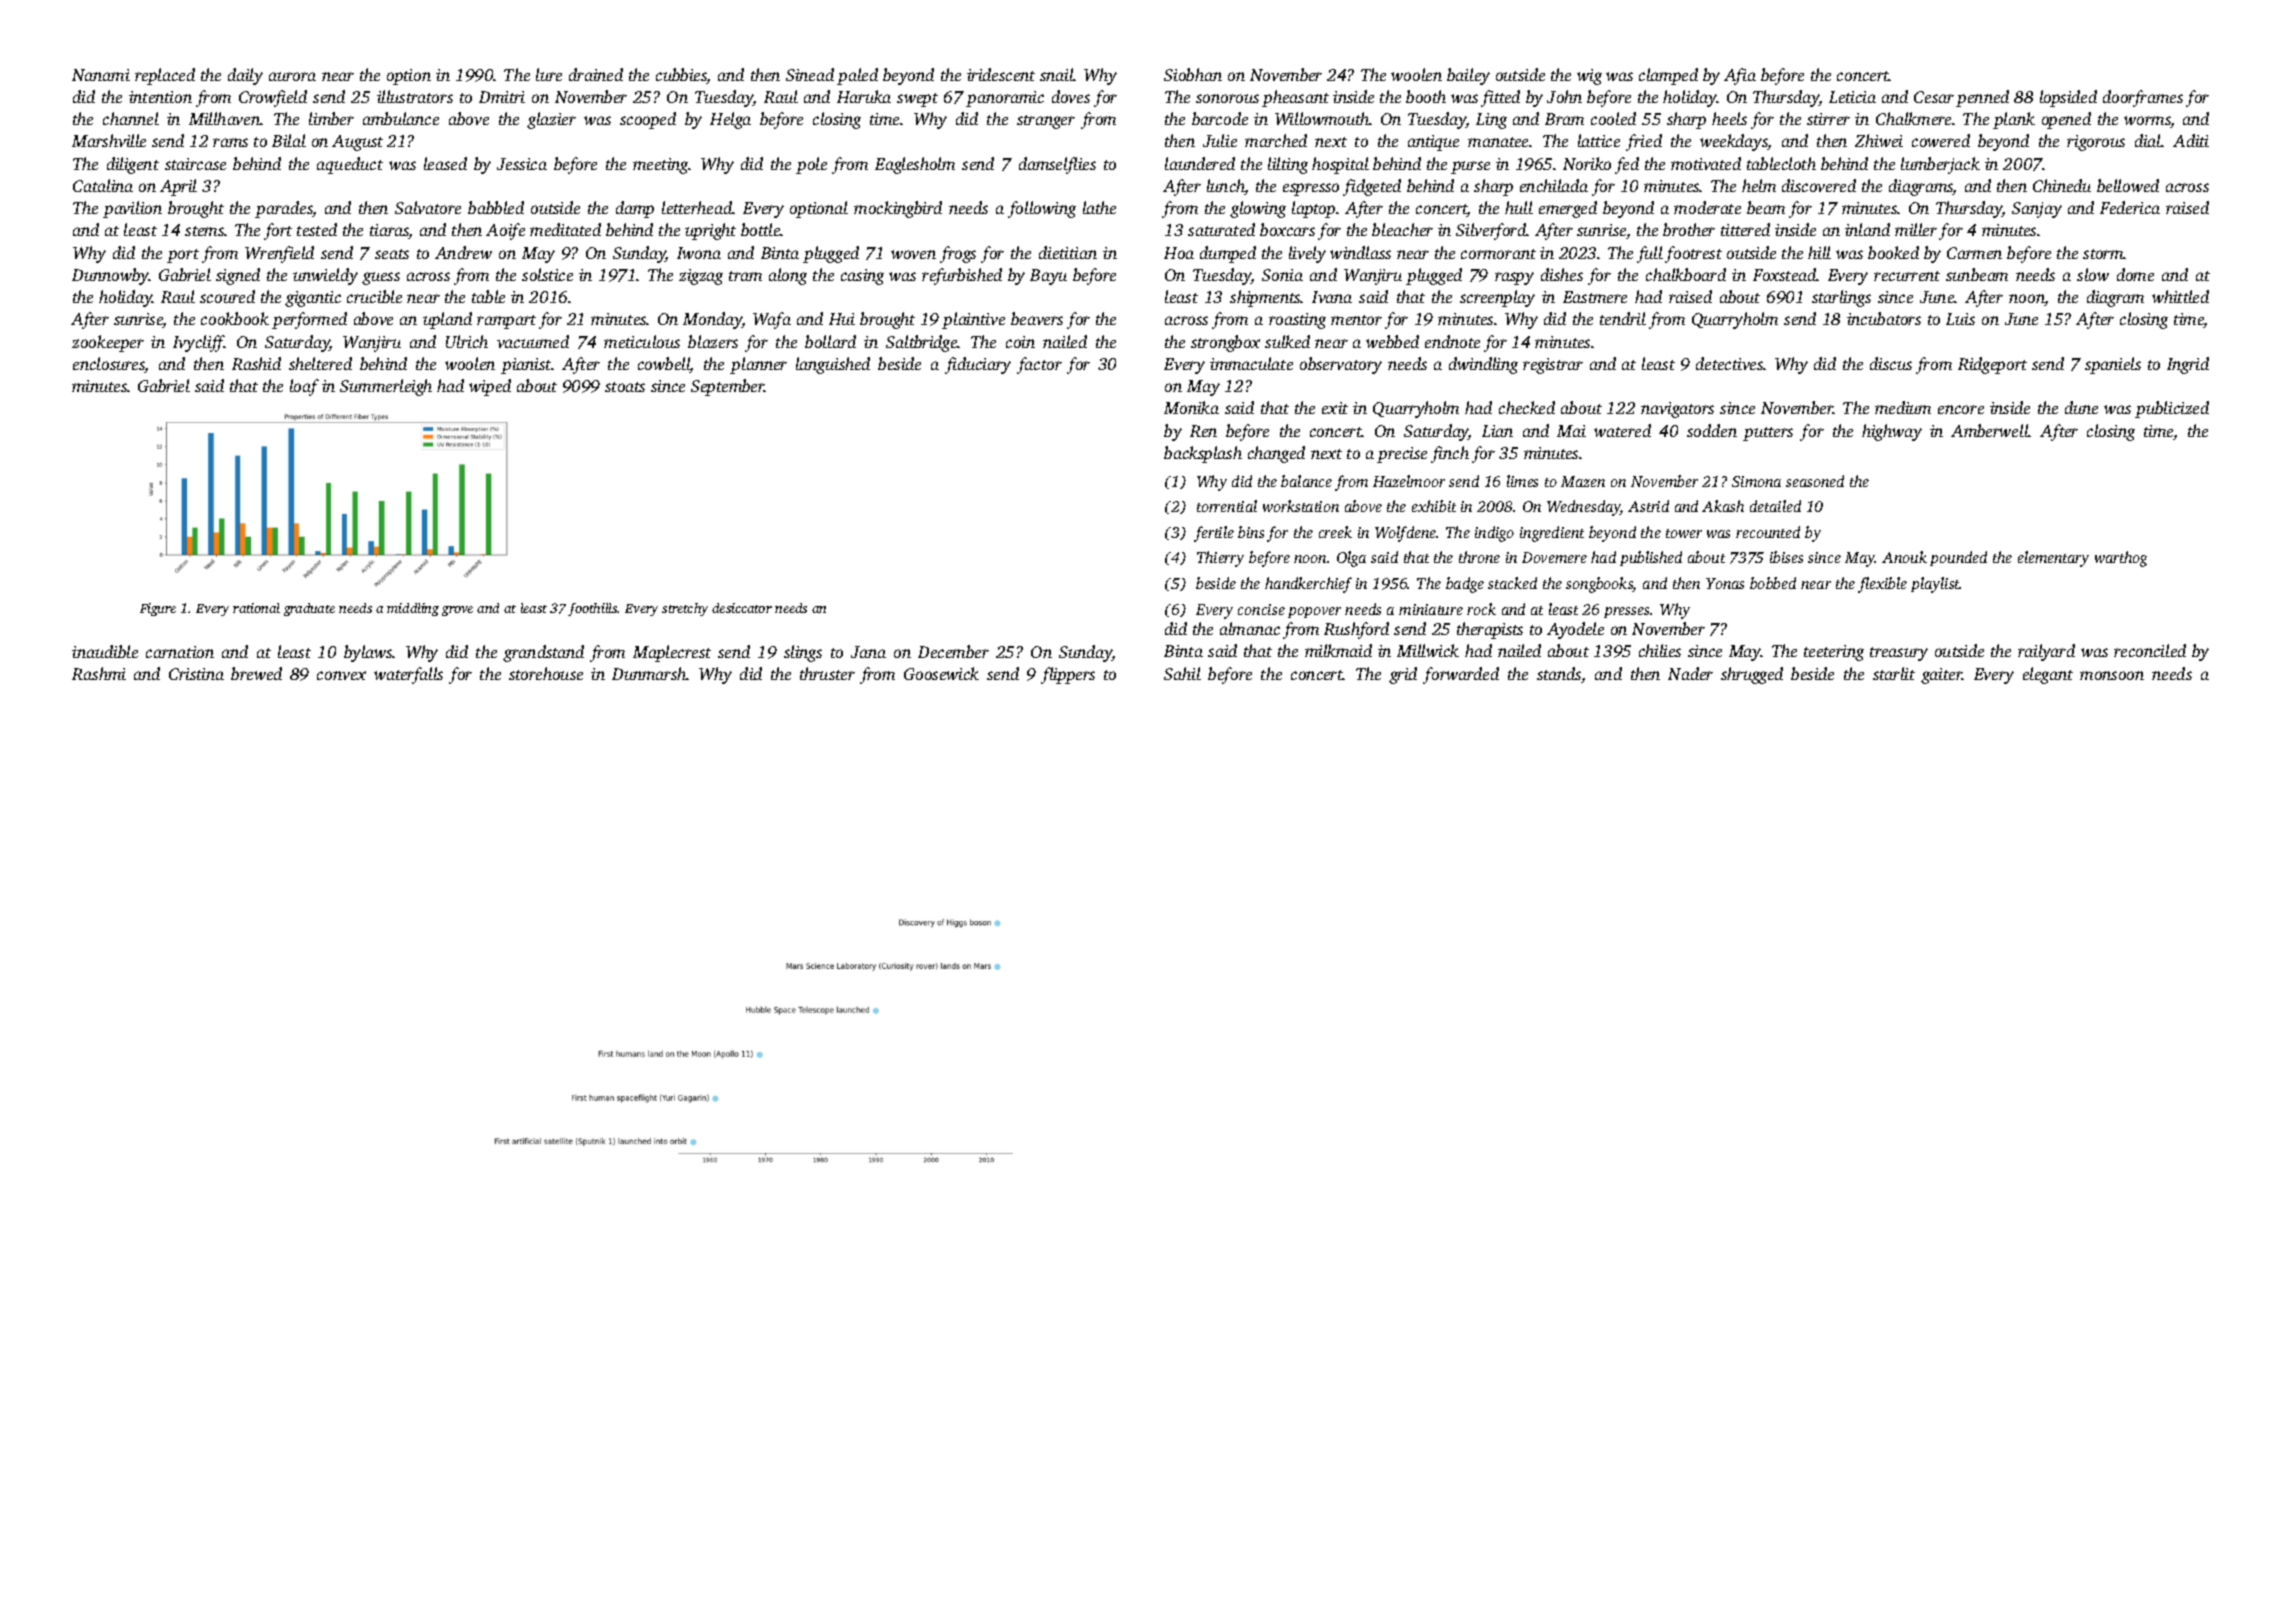 Image resolution: width=2282 pixels, height=1614 pixels. What do you see at coordinates (810, 74) in the image?
I see `Sinead` at bounding box center [810, 74].
